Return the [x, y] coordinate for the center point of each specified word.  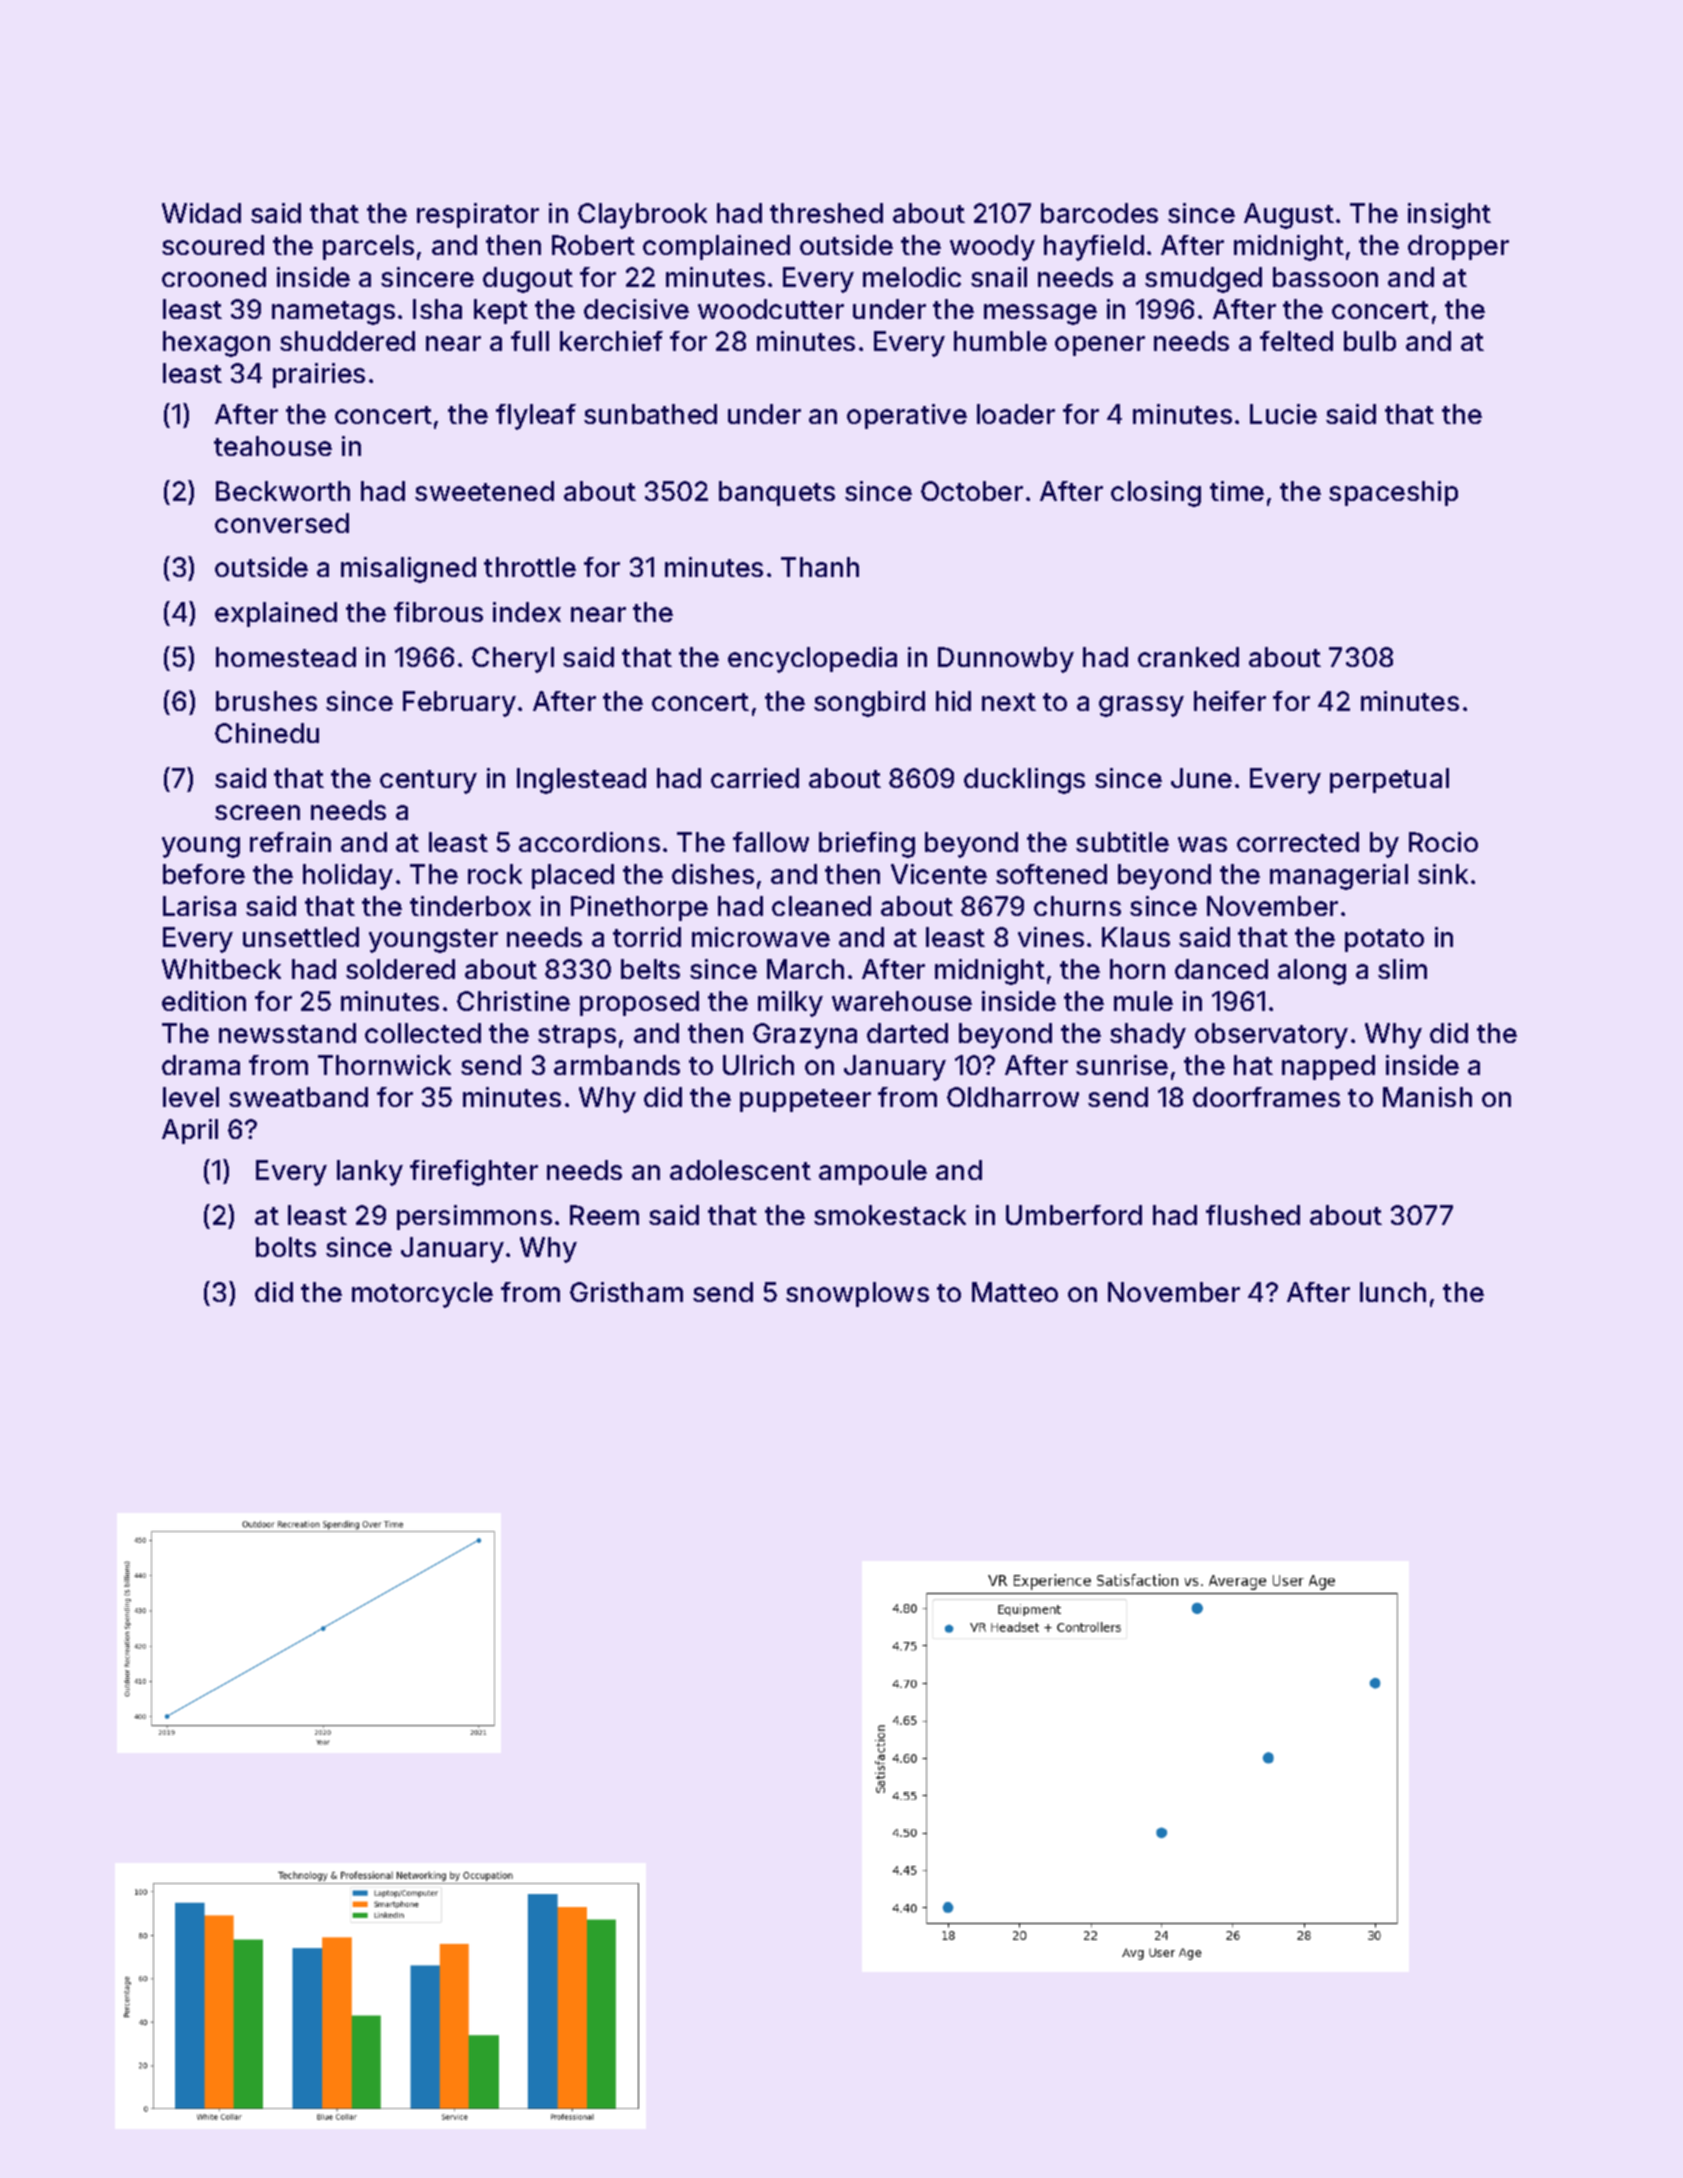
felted [1296, 341]
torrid [647, 937]
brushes [266, 701]
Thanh [820, 567]
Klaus [1136, 937]
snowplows [857, 1294]
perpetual [1389, 780]
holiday [348, 877]
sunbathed [650, 414]
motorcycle [422, 1295]
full [530, 341]
